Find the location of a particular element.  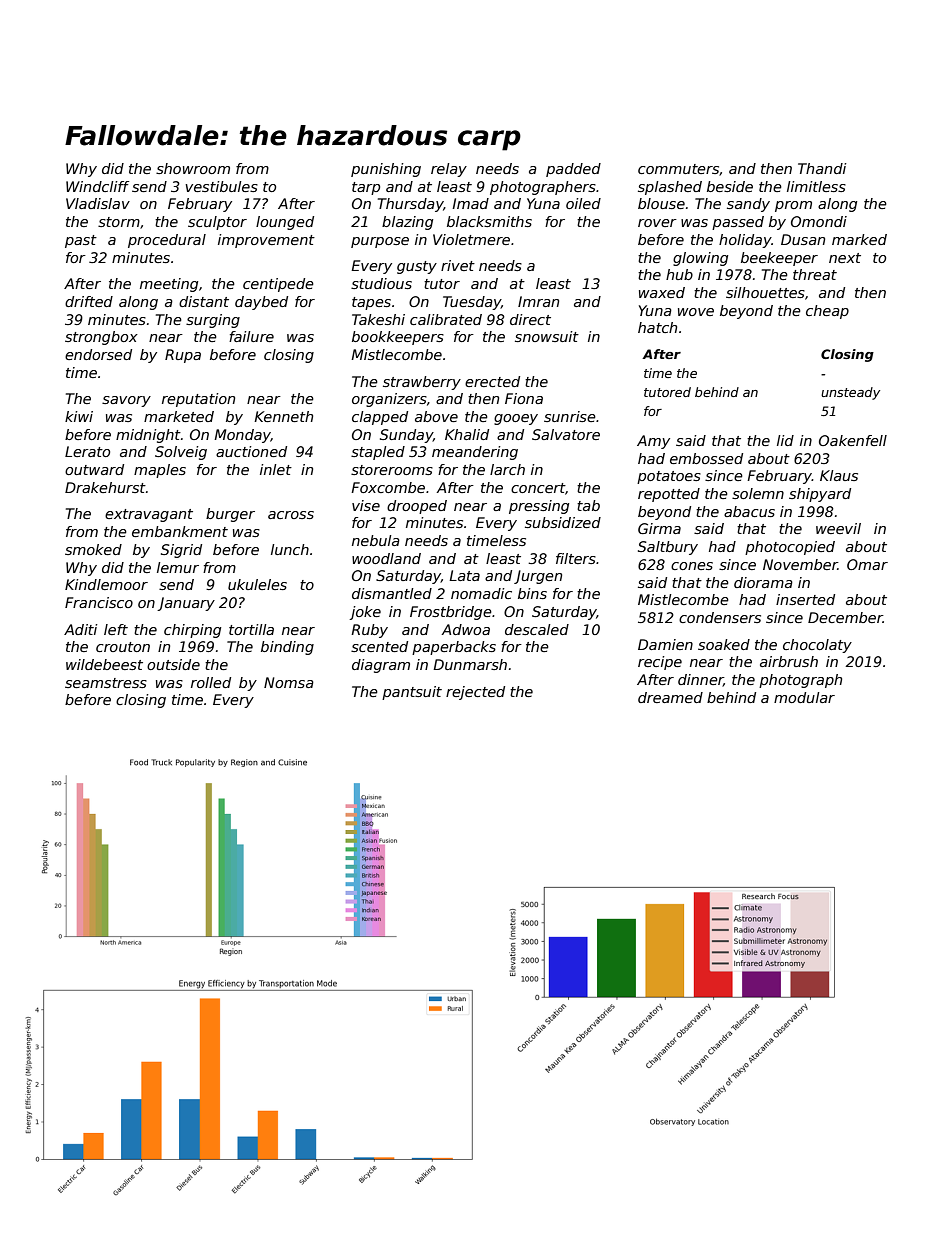

unsteady is located at coordinates (850, 393).
